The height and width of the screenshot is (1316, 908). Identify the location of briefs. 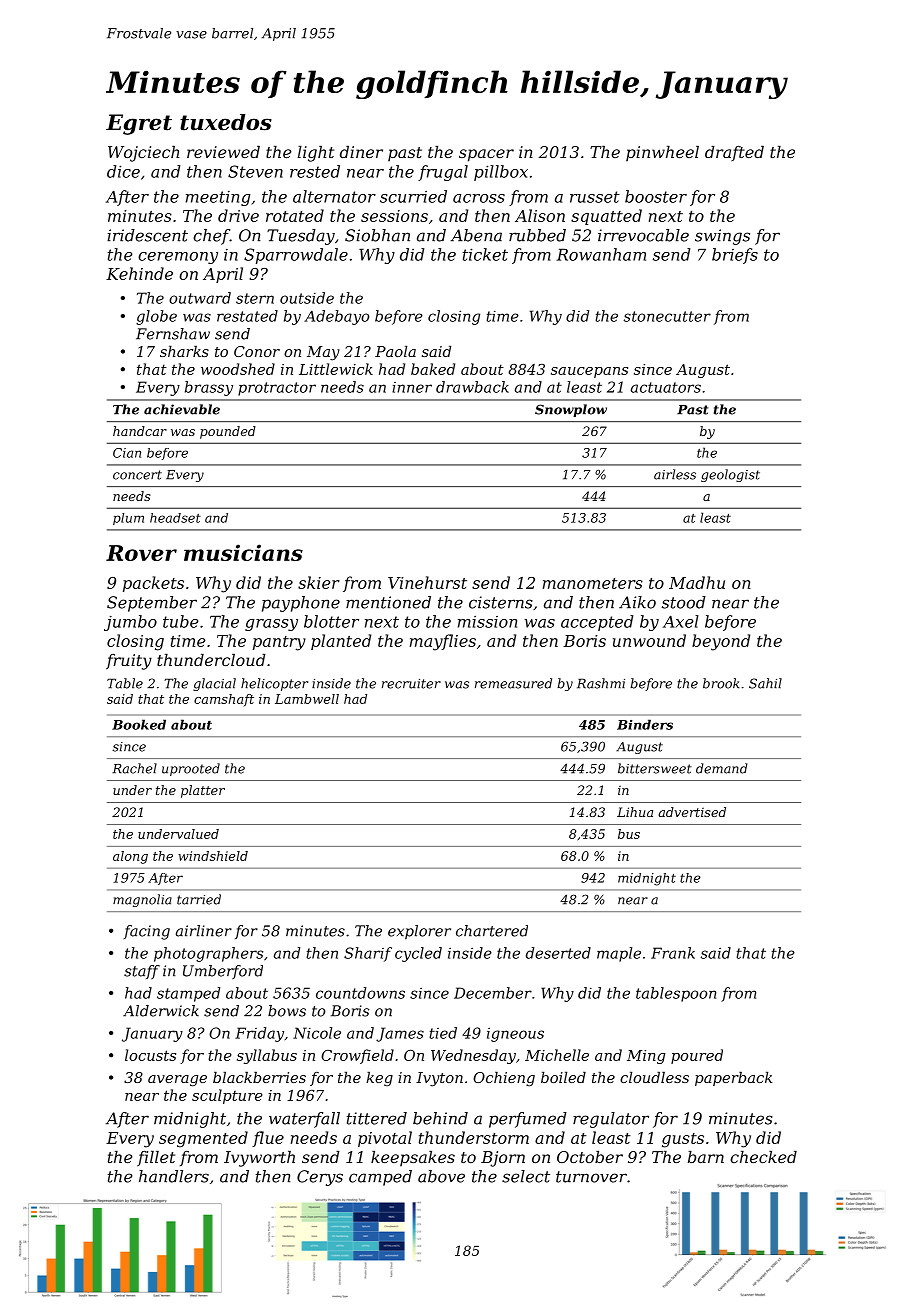
(735, 256).
